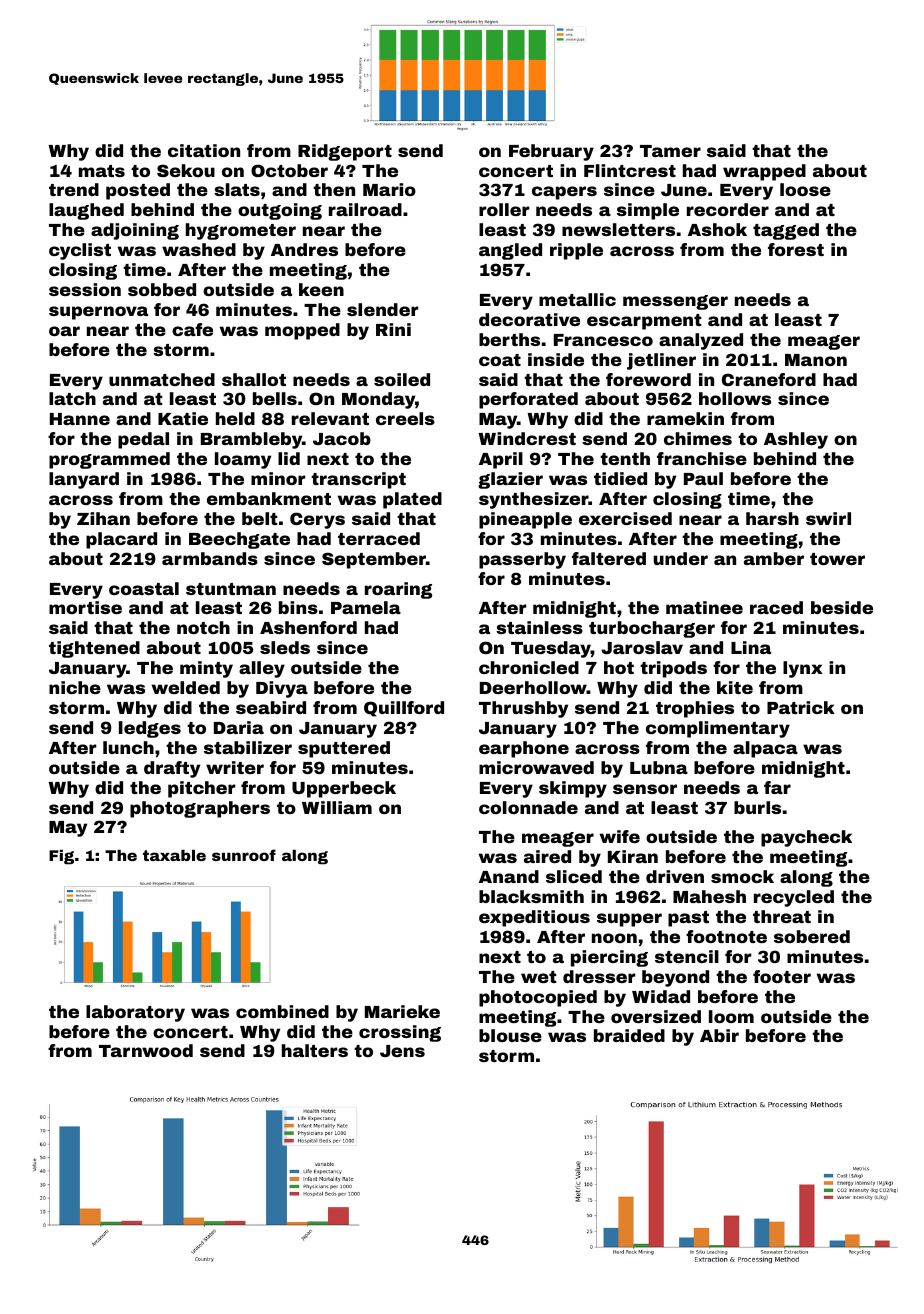  Describe the element at coordinates (695, 709) in the document. I see `trophies` at that location.
